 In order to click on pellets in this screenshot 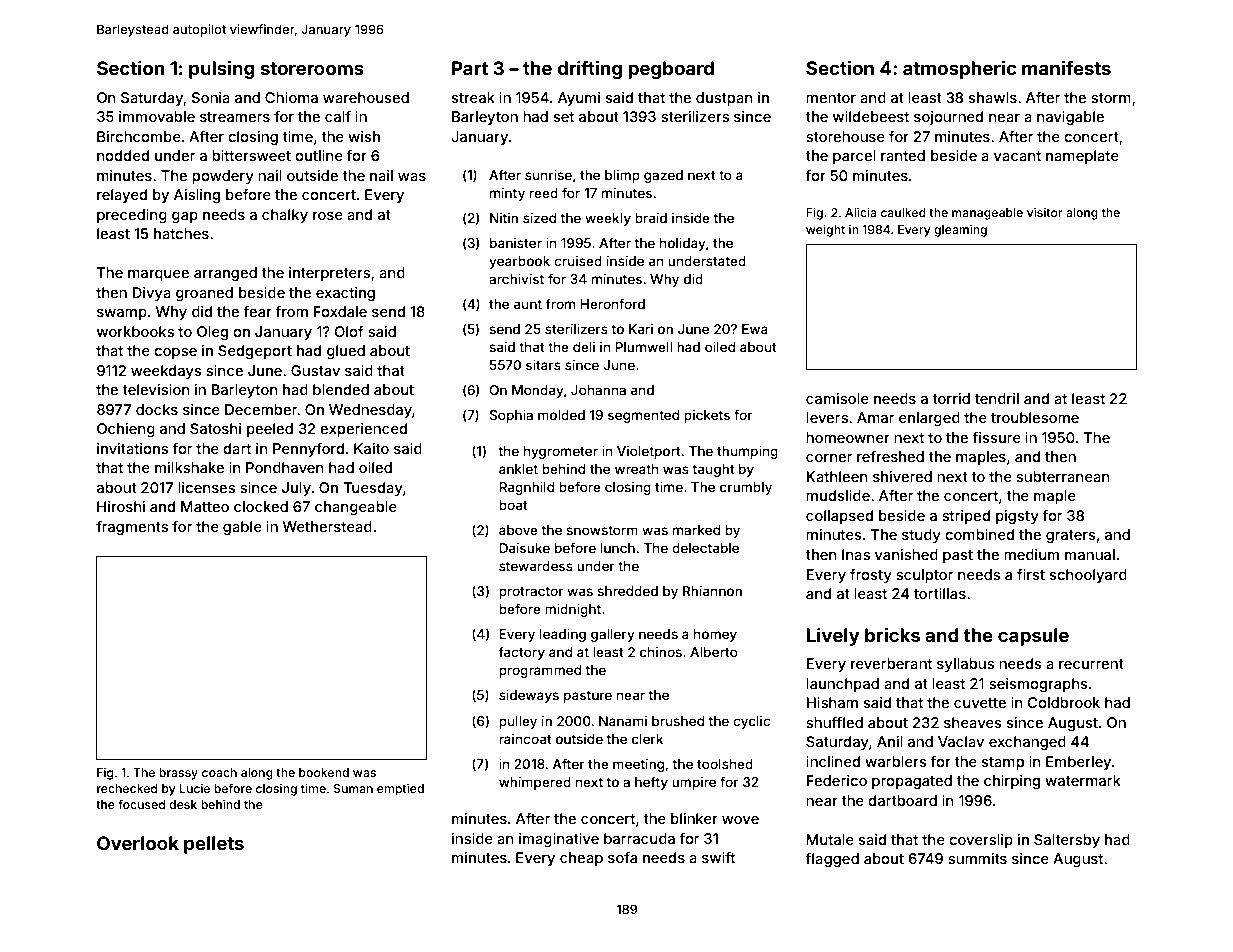, I will do `click(214, 845)`.
